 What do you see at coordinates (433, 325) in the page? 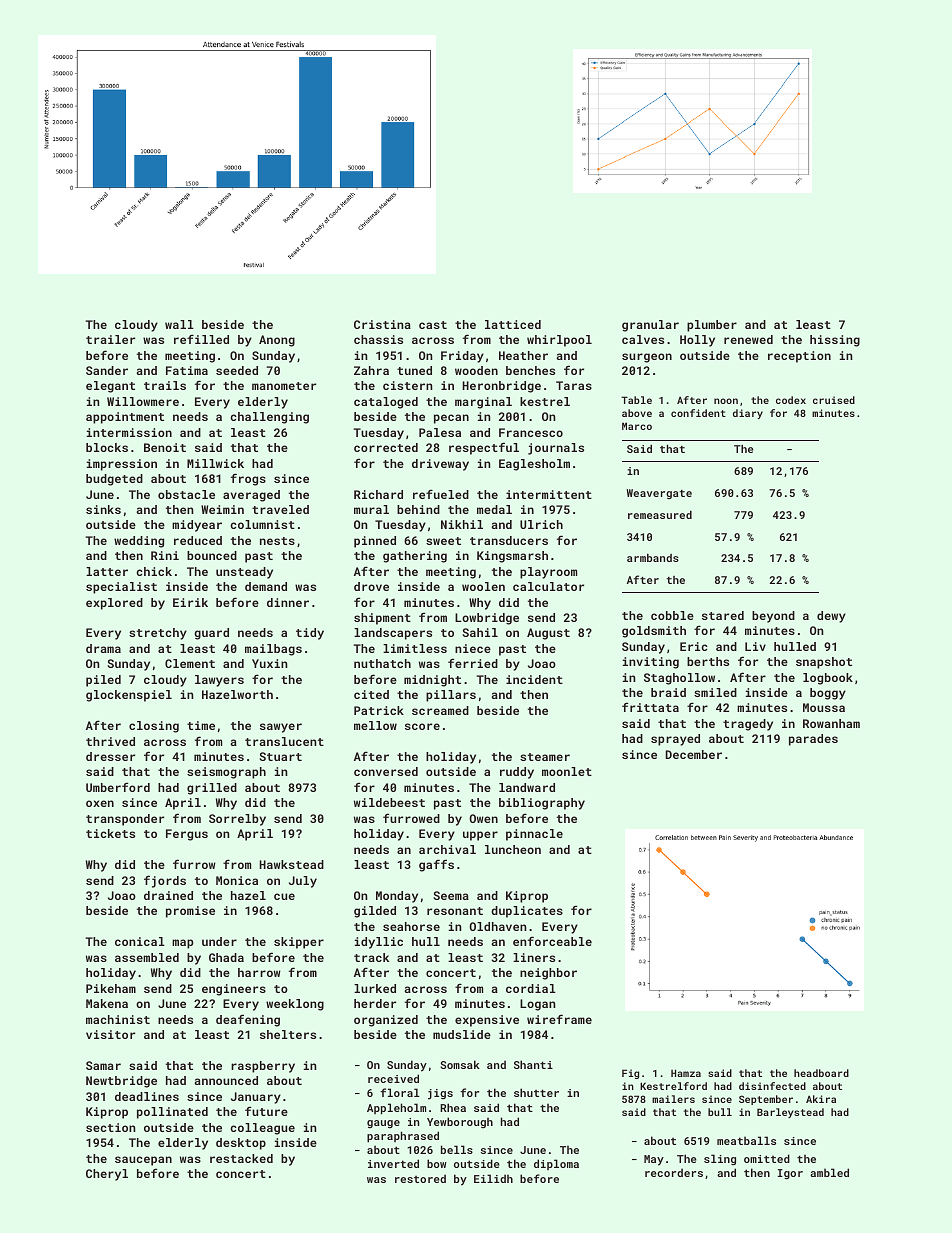
I see `cast` at bounding box center [433, 325].
